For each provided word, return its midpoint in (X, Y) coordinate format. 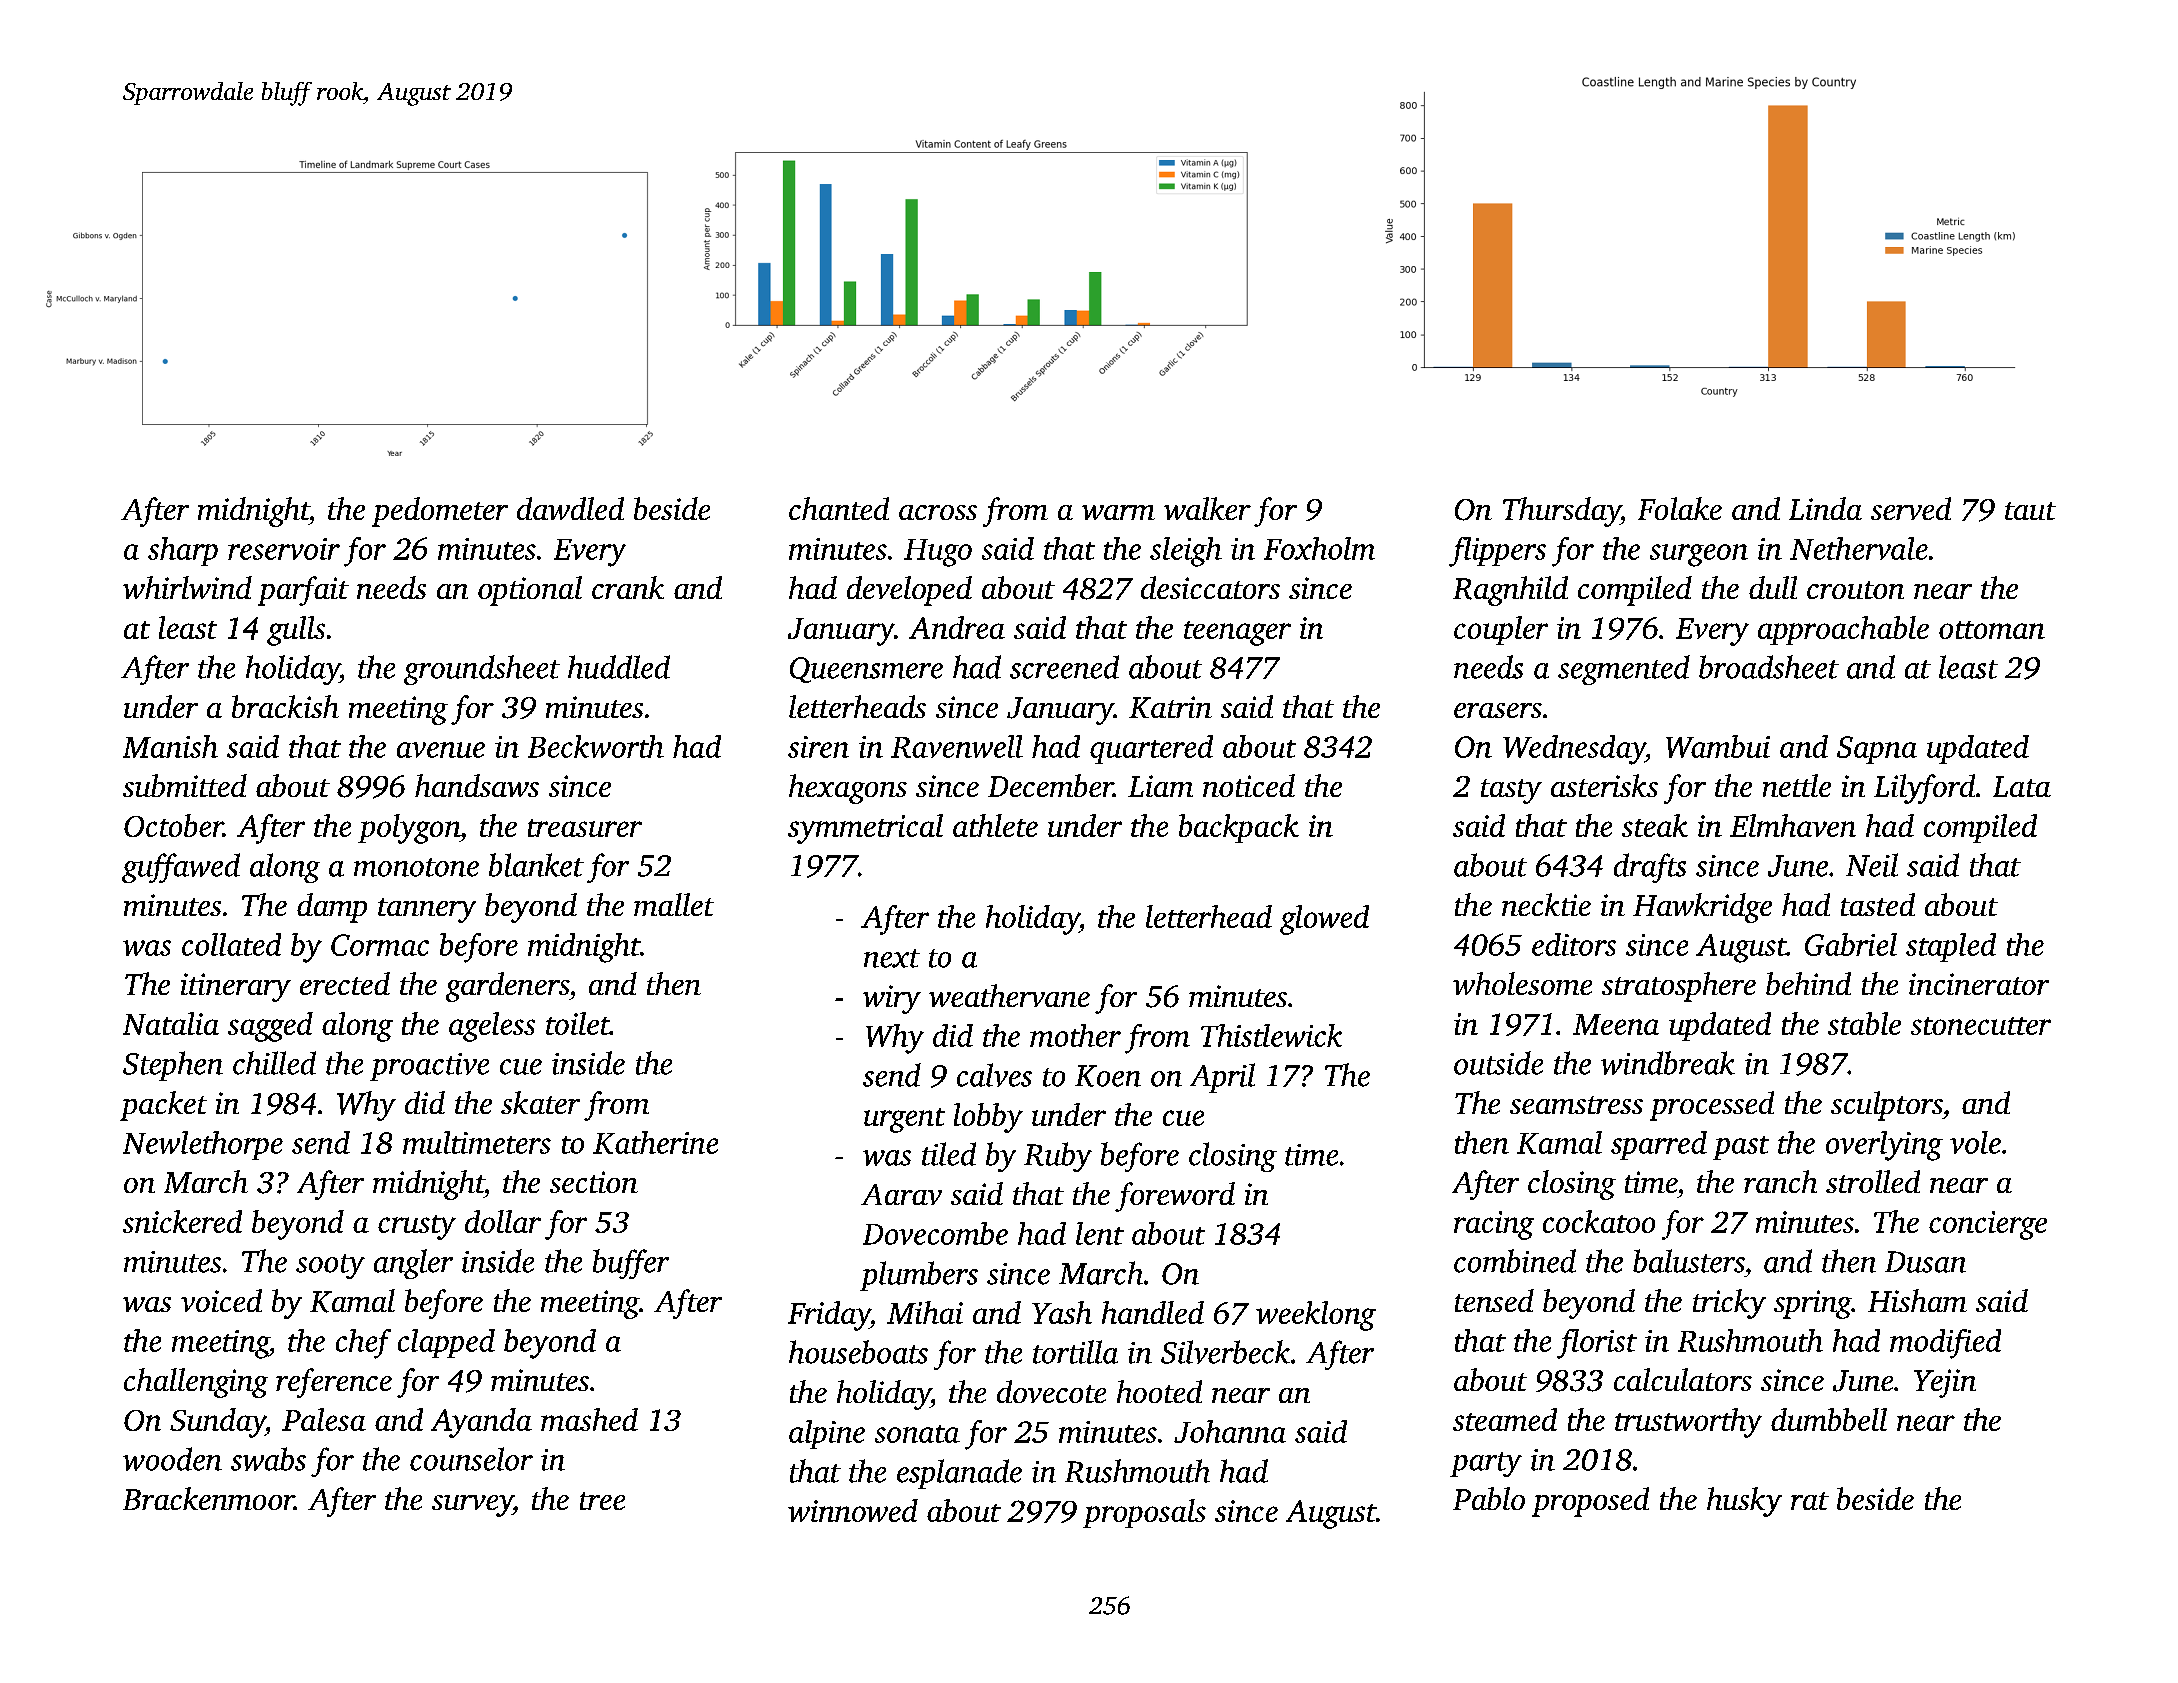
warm (1118, 512)
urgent (904, 1120)
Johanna (1230, 1431)
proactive (429, 1067)
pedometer (440, 512)
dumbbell (1829, 1419)
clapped (446, 1343)
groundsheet (482, 670)
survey (472, 1506)
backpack (1239, 828)
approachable (1843, 630)
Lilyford (1924, 789)
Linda (1825, 508)
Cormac (380, 945)
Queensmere (866, 670)
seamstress (1576, 1105)
